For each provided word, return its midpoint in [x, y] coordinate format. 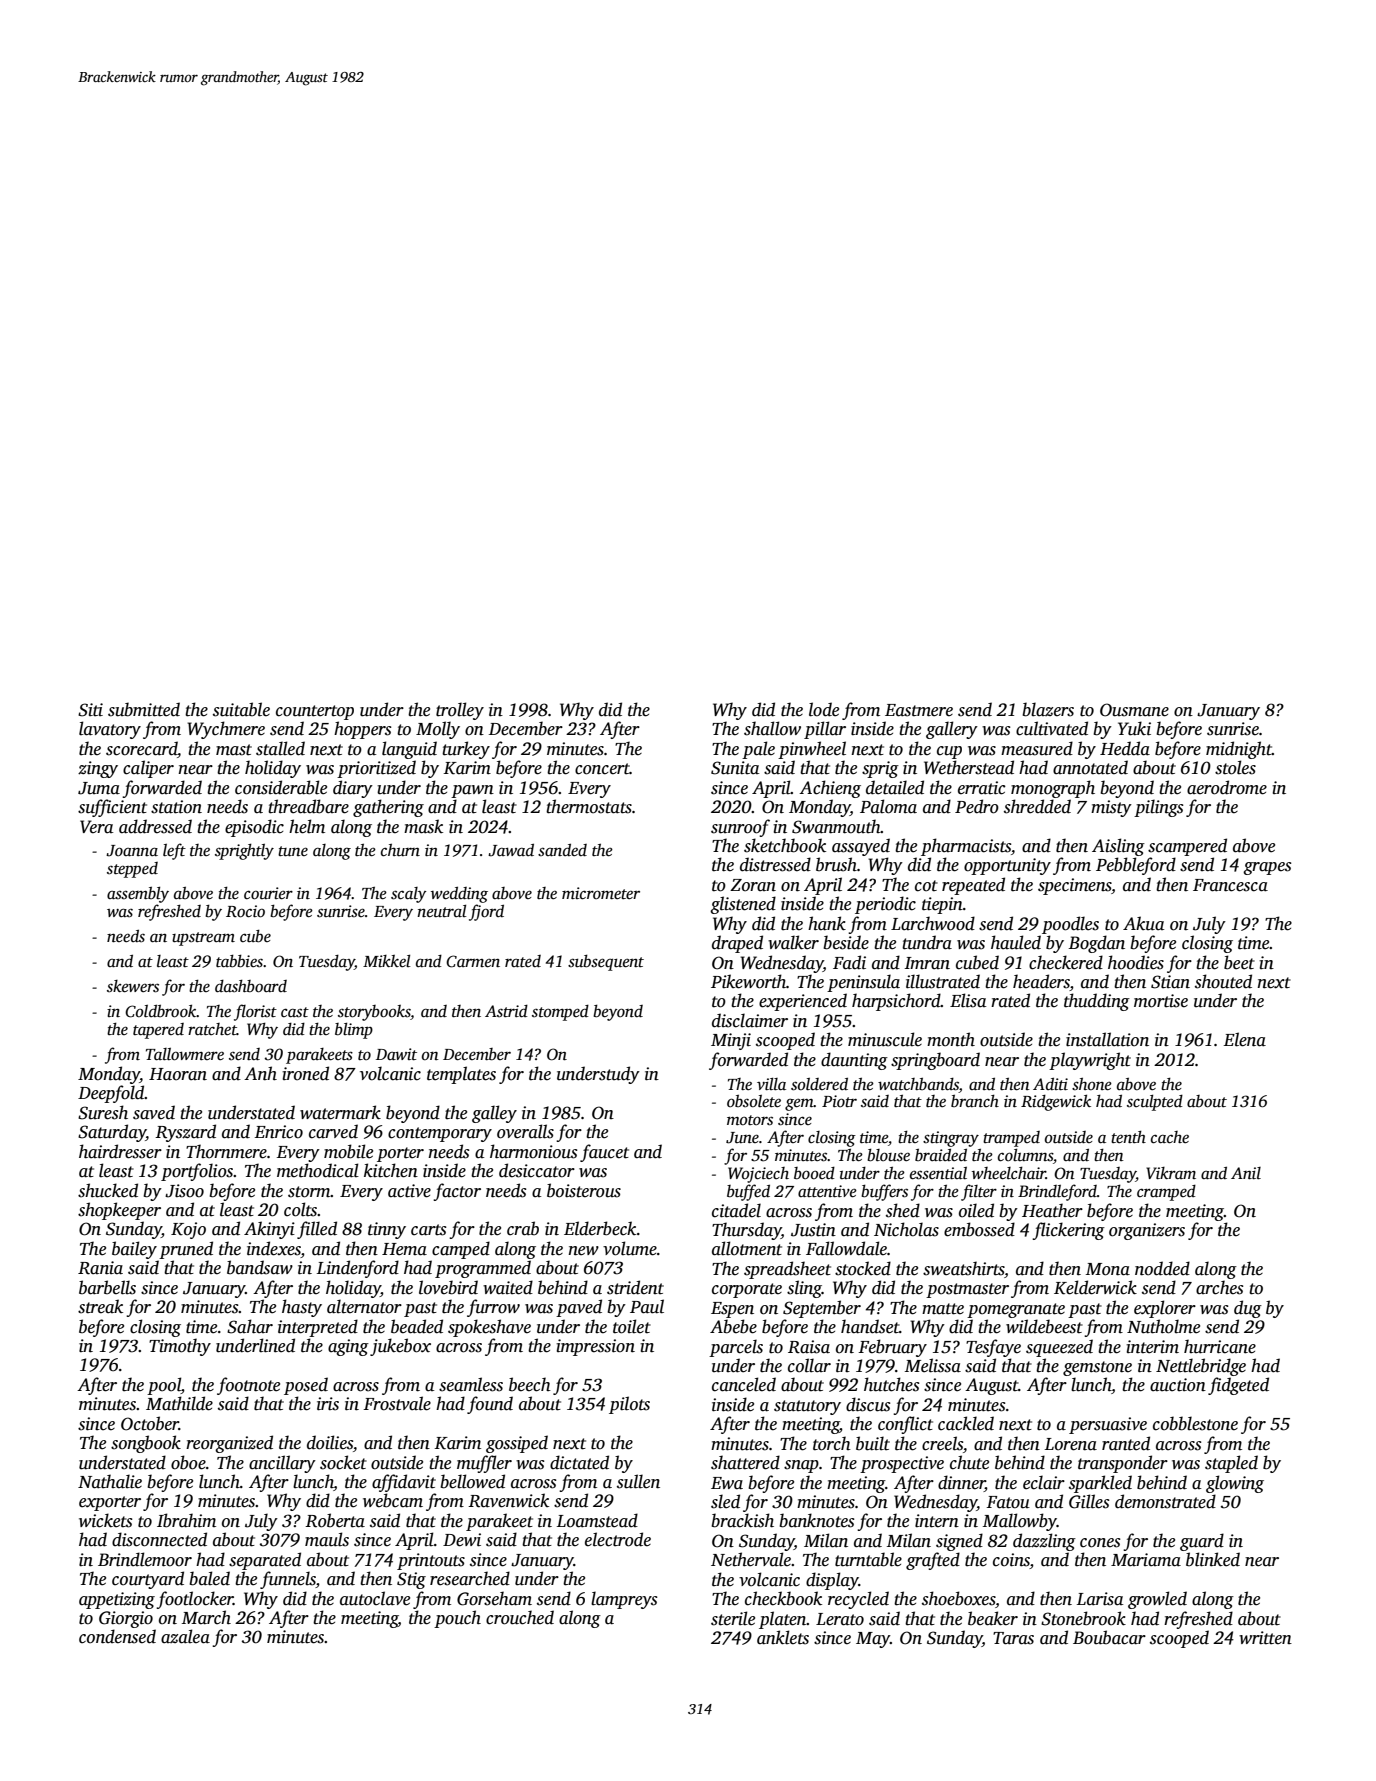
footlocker [194, 1600]
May [873, 1640]
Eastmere [919, 710]
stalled [280, 748]
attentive [827, 1191]
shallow [772, 728]
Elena [1245, 1039]
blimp [354, 1031]
